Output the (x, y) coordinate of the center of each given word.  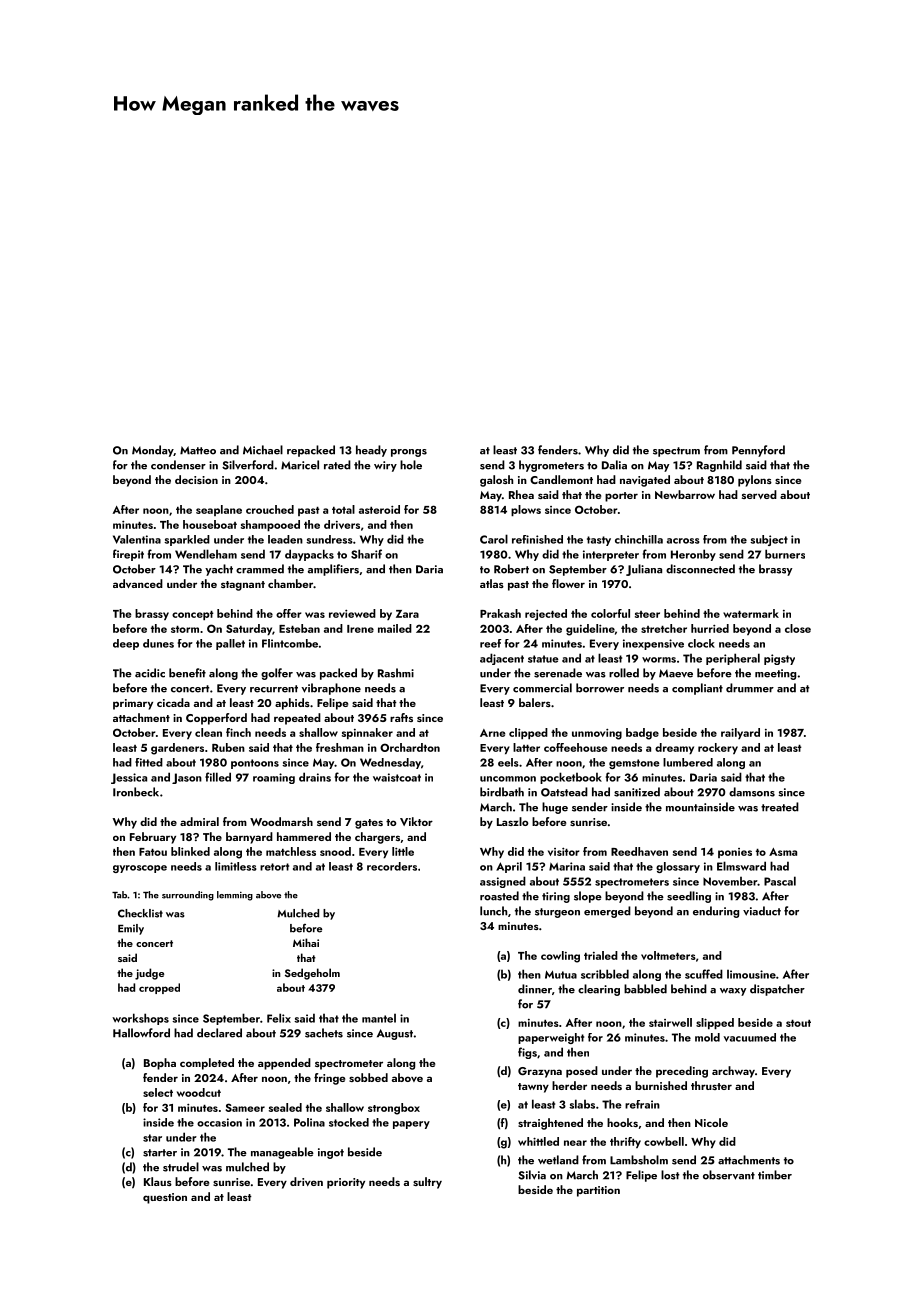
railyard (740, 733)
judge (149, 974)
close (798, 628)
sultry (427, 1183)
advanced (138, 583)
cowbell (664, 1141)
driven (306, 1181)
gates (369, 824)
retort (274, 867)
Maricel (300, 465)
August (395, 1034)
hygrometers (551, 466)
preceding (682, 1072)
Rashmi (396, 673)
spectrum (676, 452)
